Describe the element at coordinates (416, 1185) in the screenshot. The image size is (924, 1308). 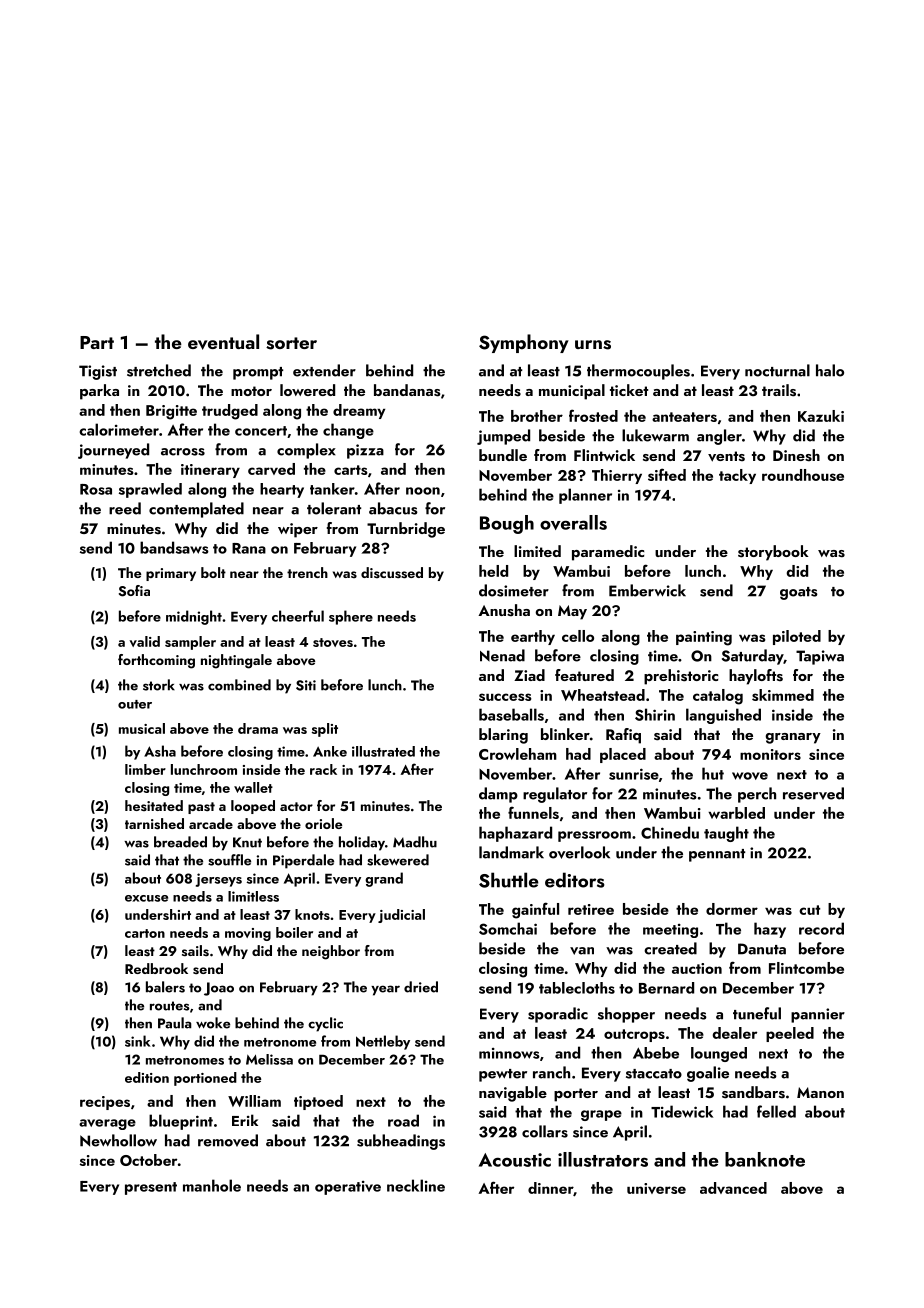
I see `neckline` at that location.
